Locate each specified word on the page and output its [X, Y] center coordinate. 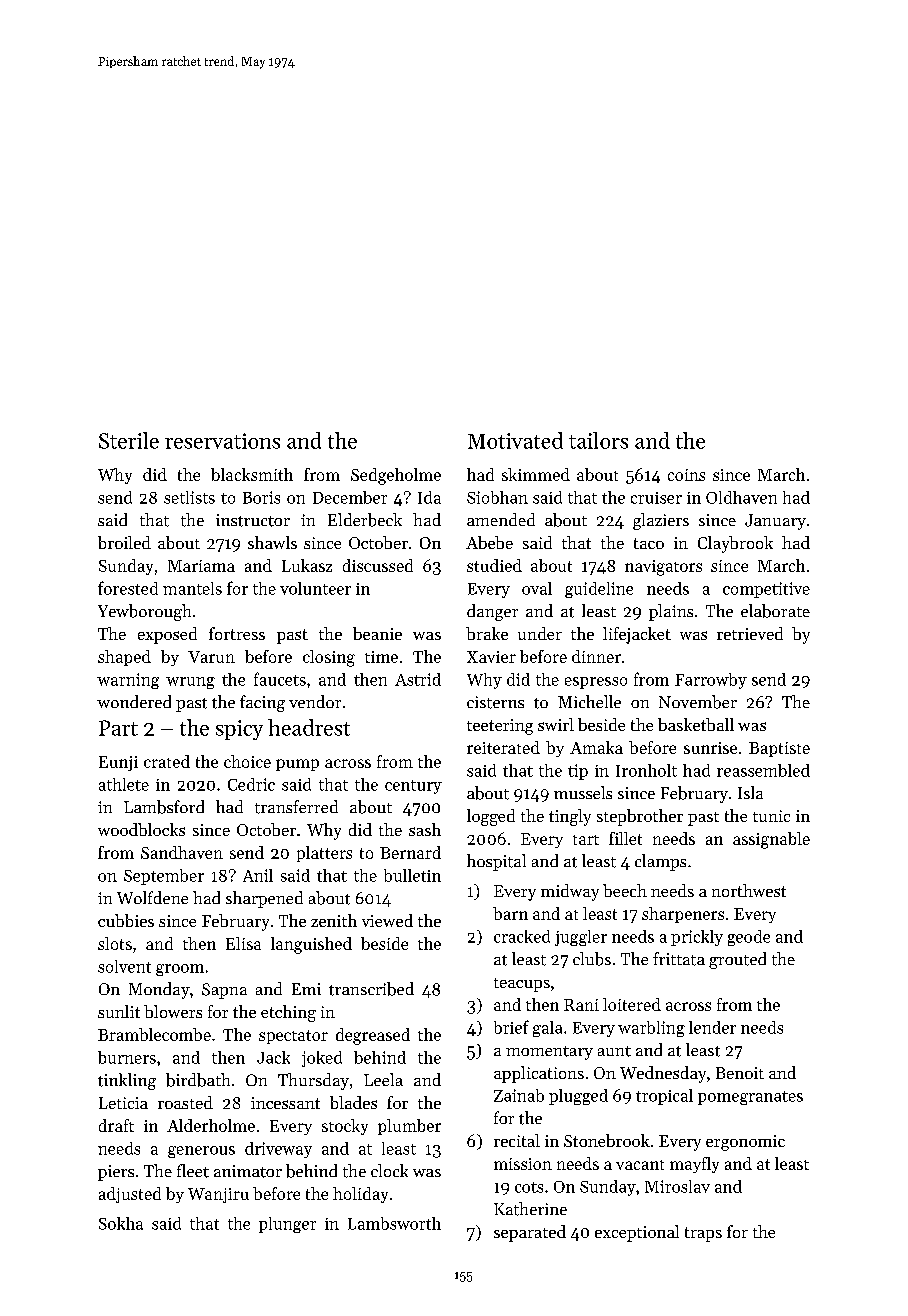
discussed [378, 565]
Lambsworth [394, 1223]
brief [511, 1027]
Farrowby [711, 681]
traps [703, 1234]
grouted [737, 960]
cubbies [126, 920]
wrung [190, 683]
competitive [766, 590]
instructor [253, 520]
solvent [124, 966]
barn [510, 913]
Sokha [121, 1223]
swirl [556, 724]
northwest [749, 890]
